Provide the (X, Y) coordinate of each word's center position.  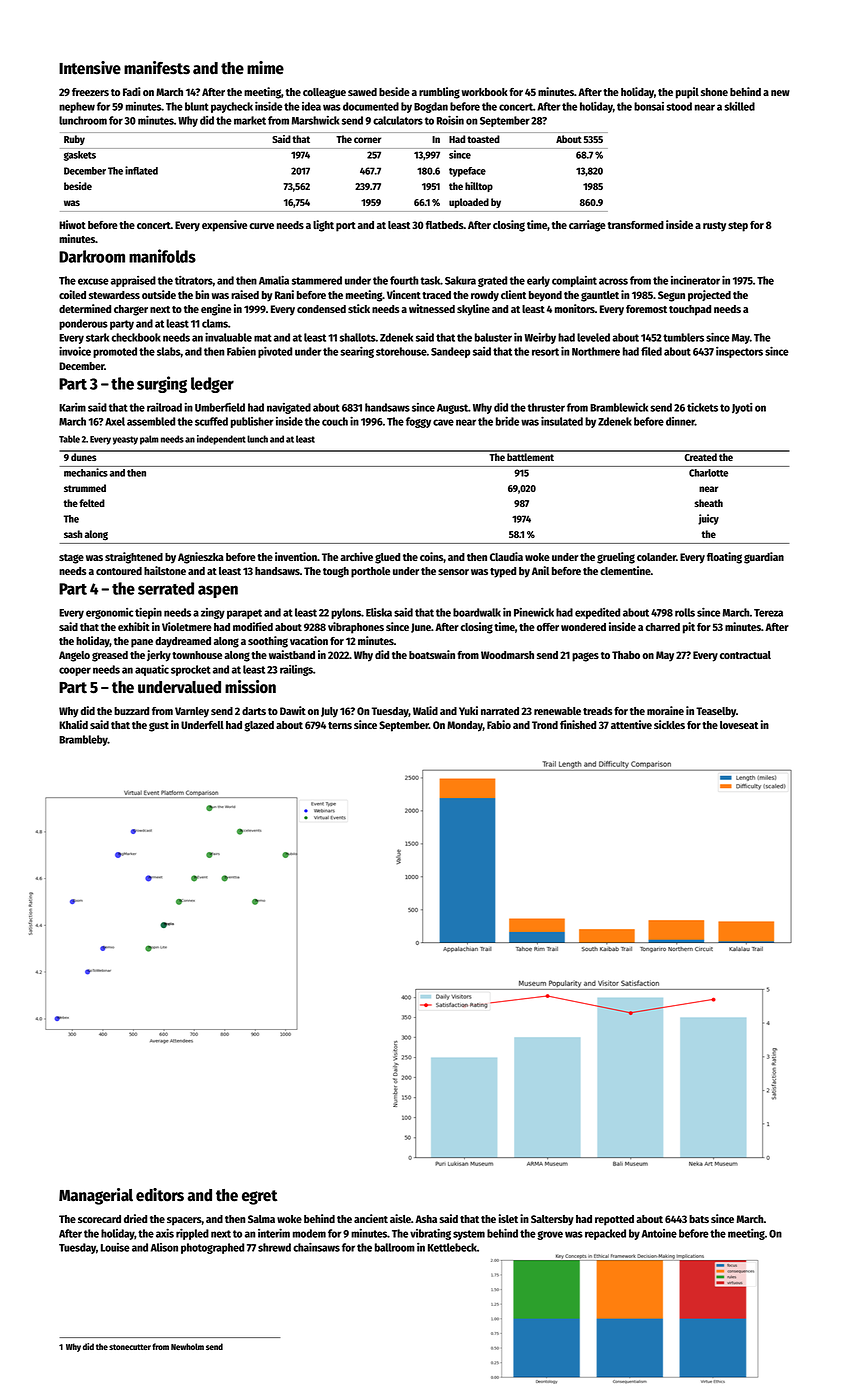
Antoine (659, 1233)
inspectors (739, 352)
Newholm (187, 1346)
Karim (72, 407)
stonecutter (130, 1347)
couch (335, 421)
